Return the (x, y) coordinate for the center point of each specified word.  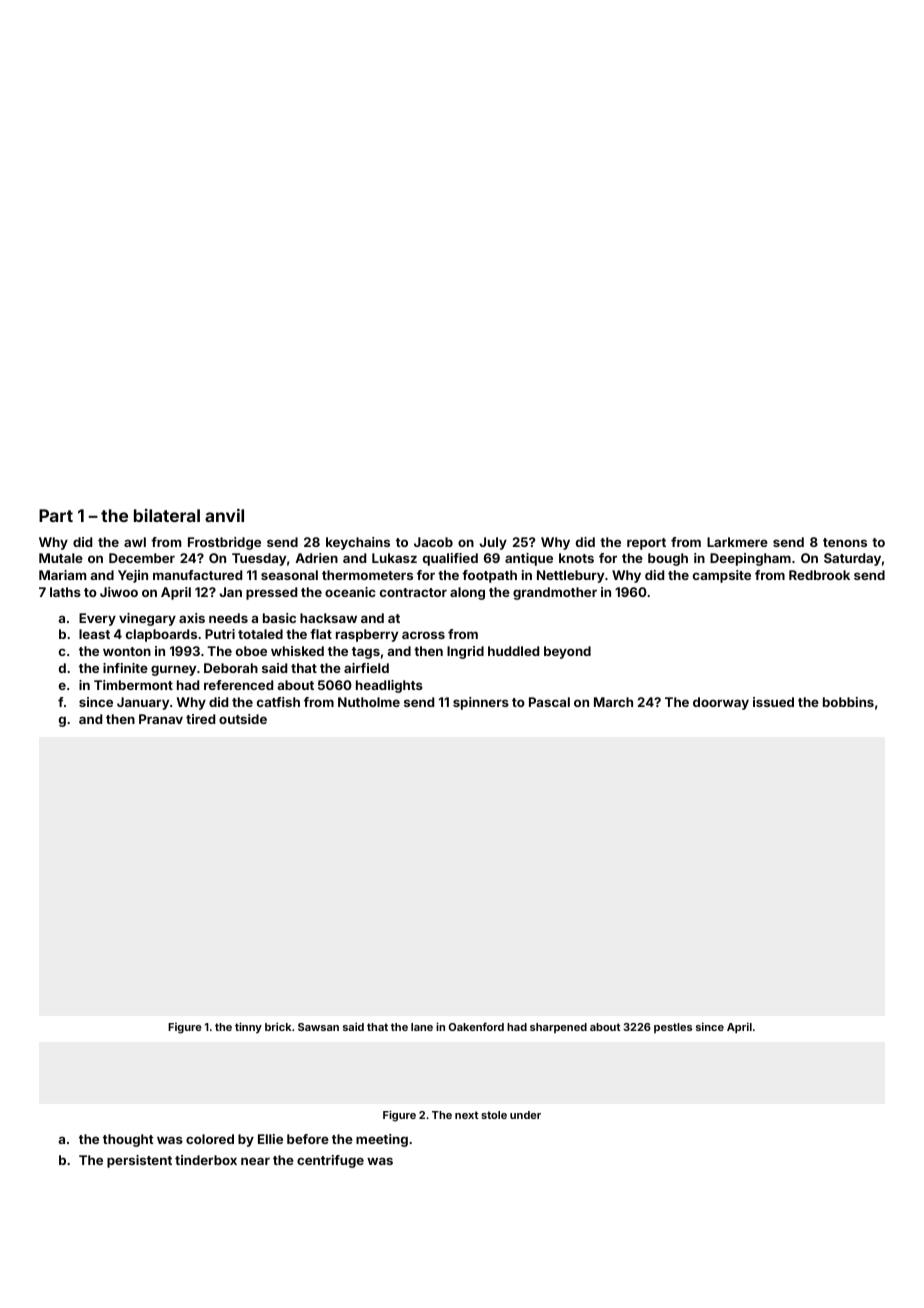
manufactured (197, 575)
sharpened (558, 1028)
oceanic (350, 592)
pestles (673, 1028)
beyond (567, 652)
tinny (248, 1027)
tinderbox (206, 1160)
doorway (721, 703)
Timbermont (133, 685)
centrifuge (330, 1161)
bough (668, 559)
